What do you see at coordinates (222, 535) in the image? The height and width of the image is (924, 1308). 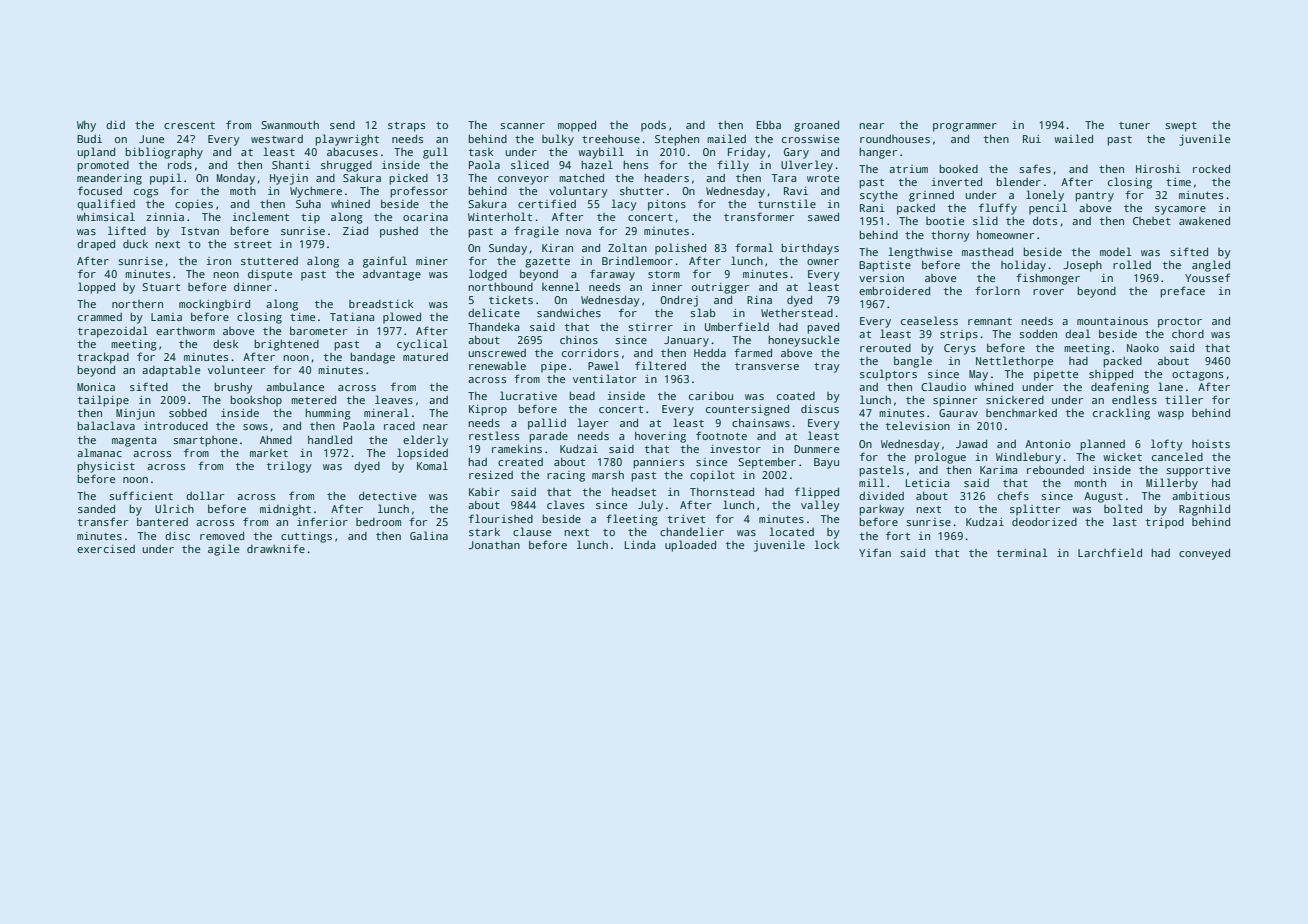 I see `removed` at bounding box center [222, 535].
